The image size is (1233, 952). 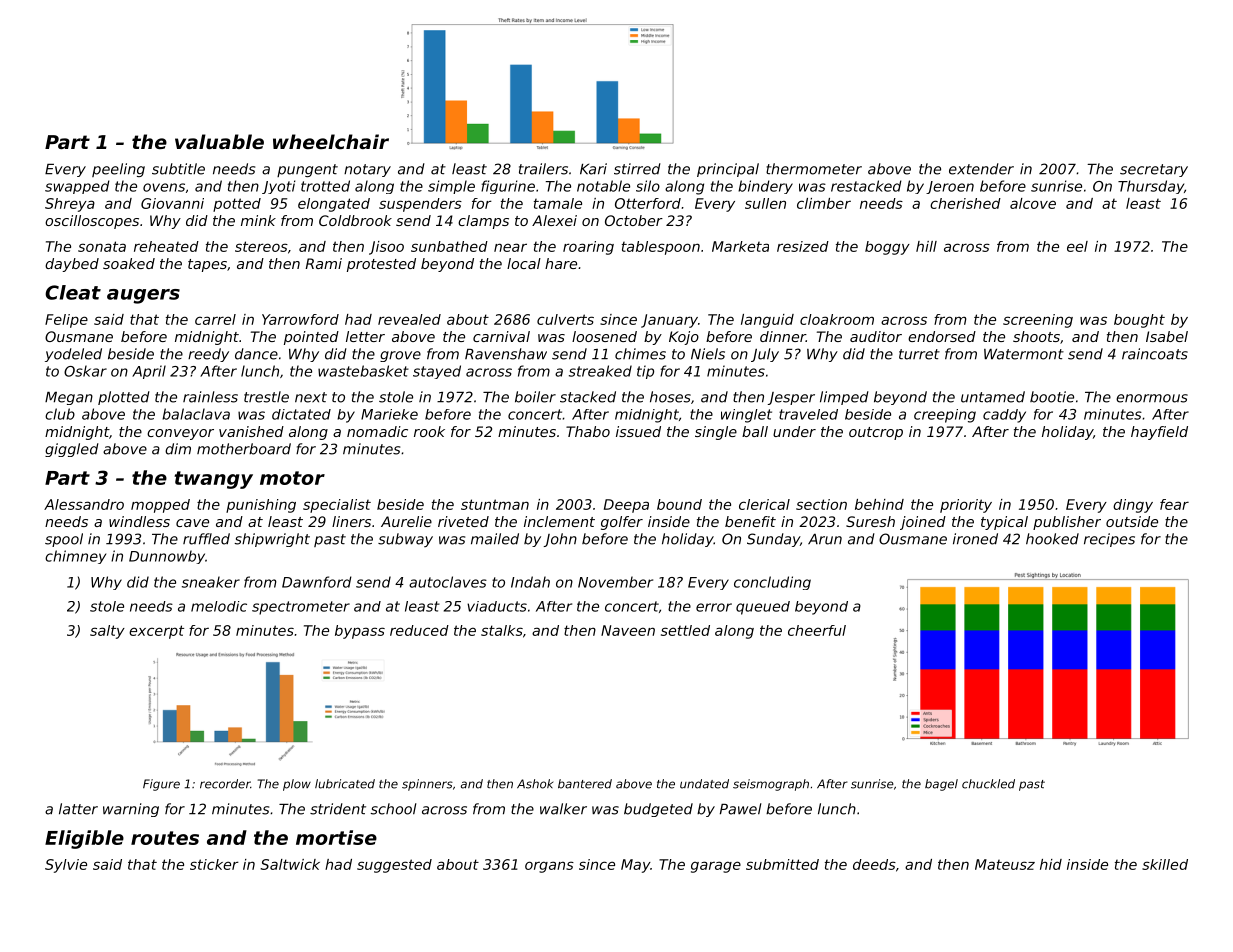 I want to click on spinners, so click(x=427, y=785).
